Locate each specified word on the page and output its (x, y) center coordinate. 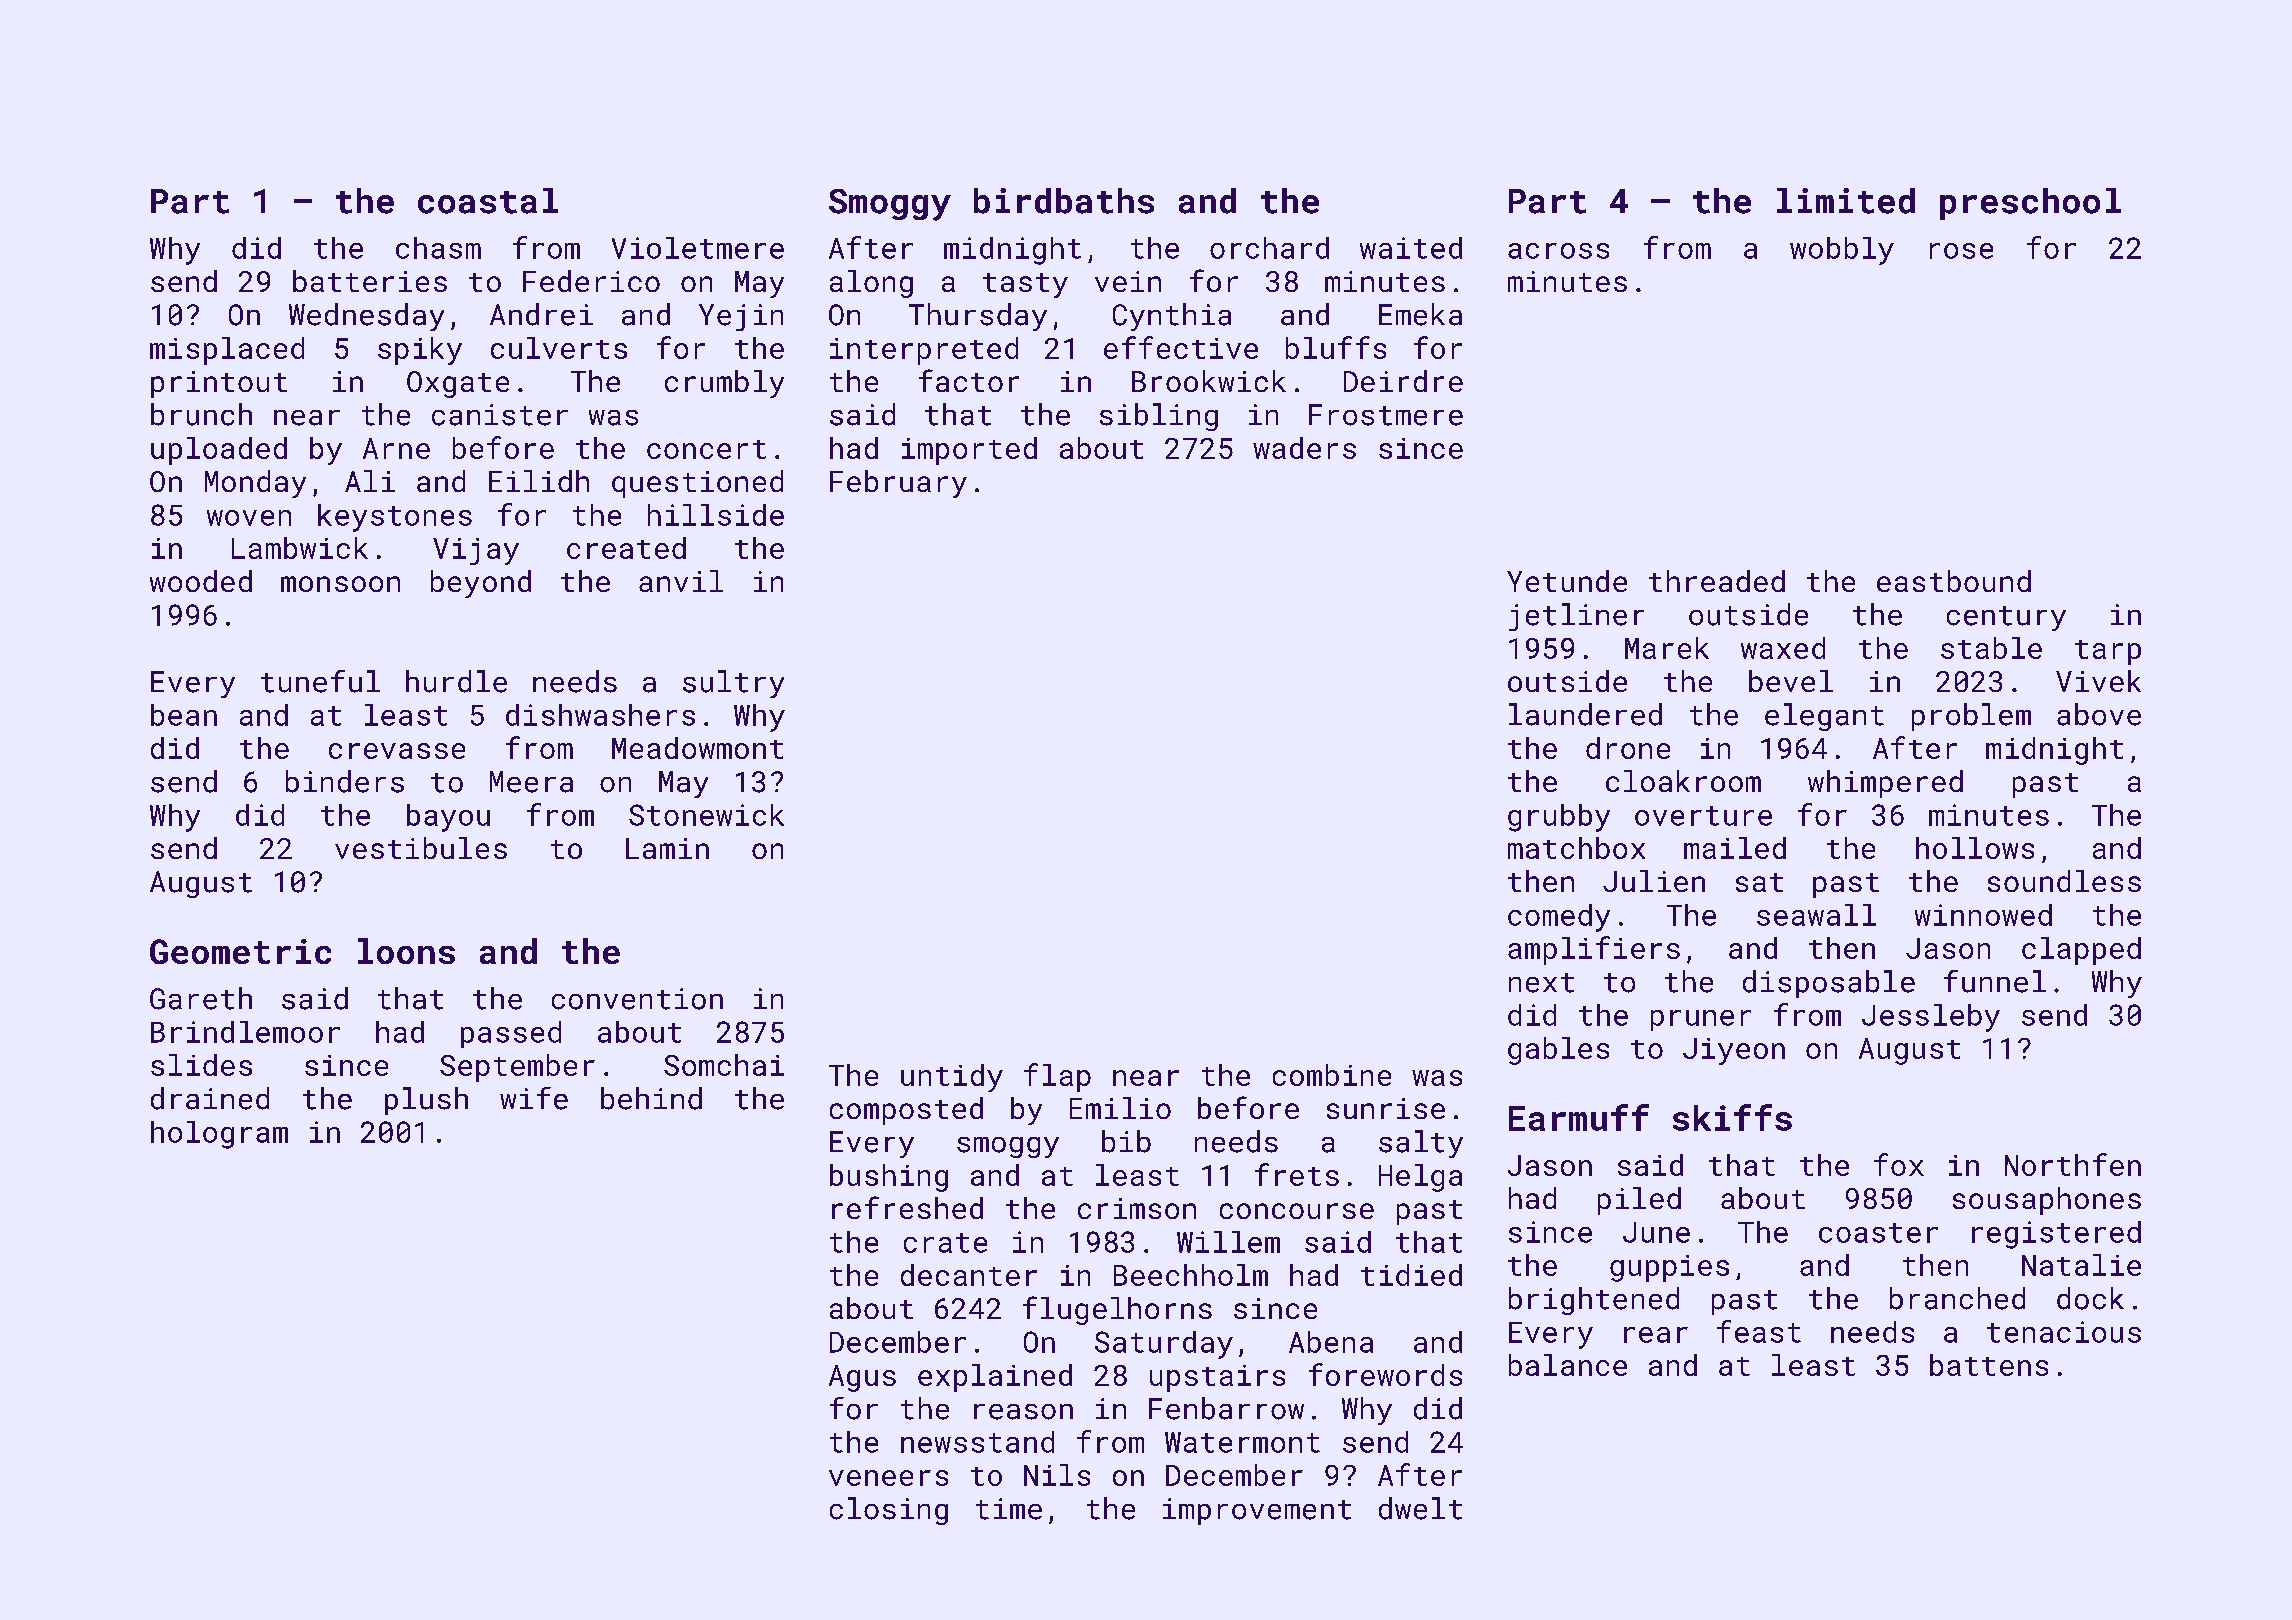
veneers (888, 1478)
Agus (862, 1378)
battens (1989, 1365)
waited (1411, 248)
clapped (2081, 951)
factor (969, 380)
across (1558, 251)
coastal (488, 201)
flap (1057, 1077)
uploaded (219, 451)
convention (637, 999)
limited (1846, 201)
